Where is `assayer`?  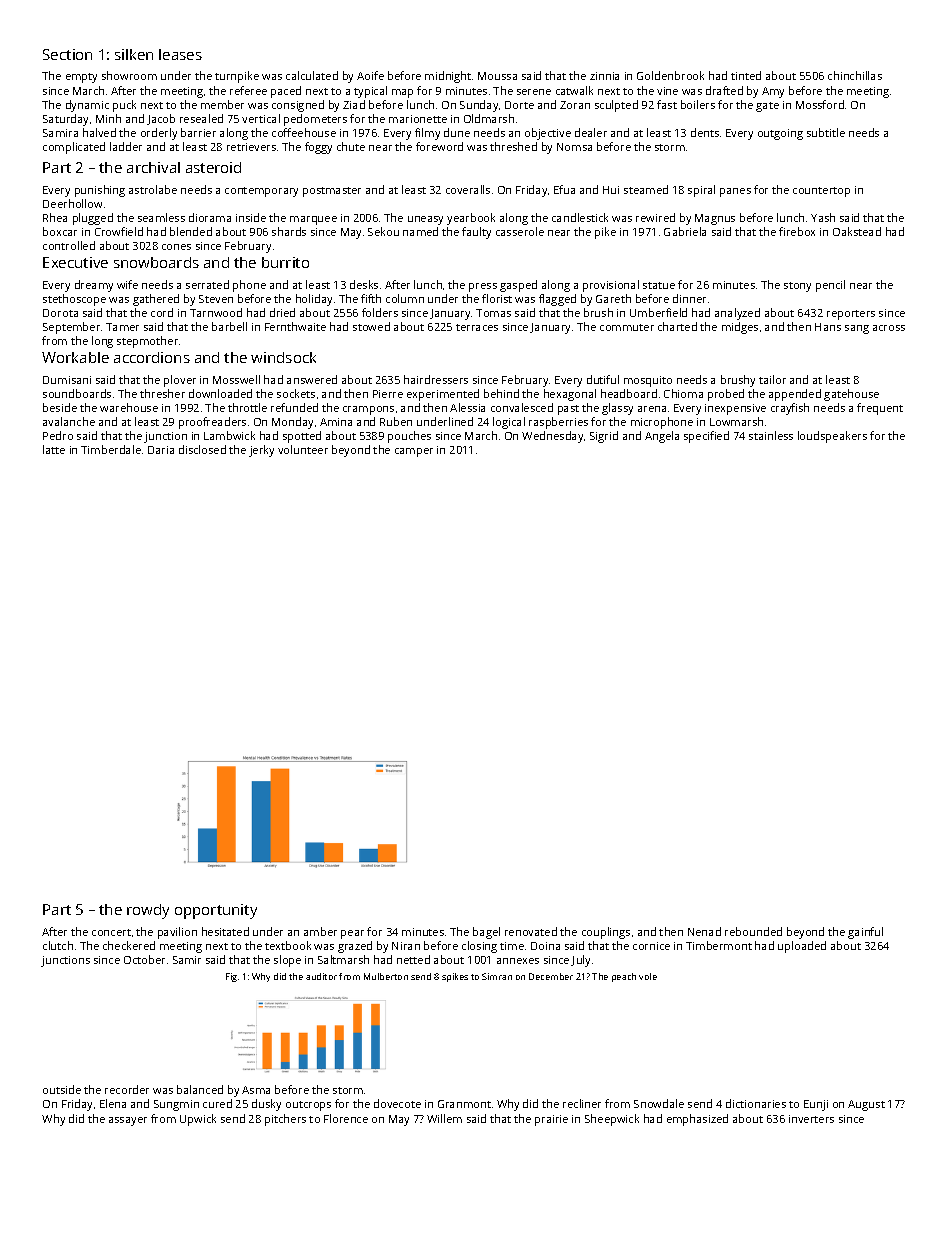
assayer is located at coordinates (128, 1121).
